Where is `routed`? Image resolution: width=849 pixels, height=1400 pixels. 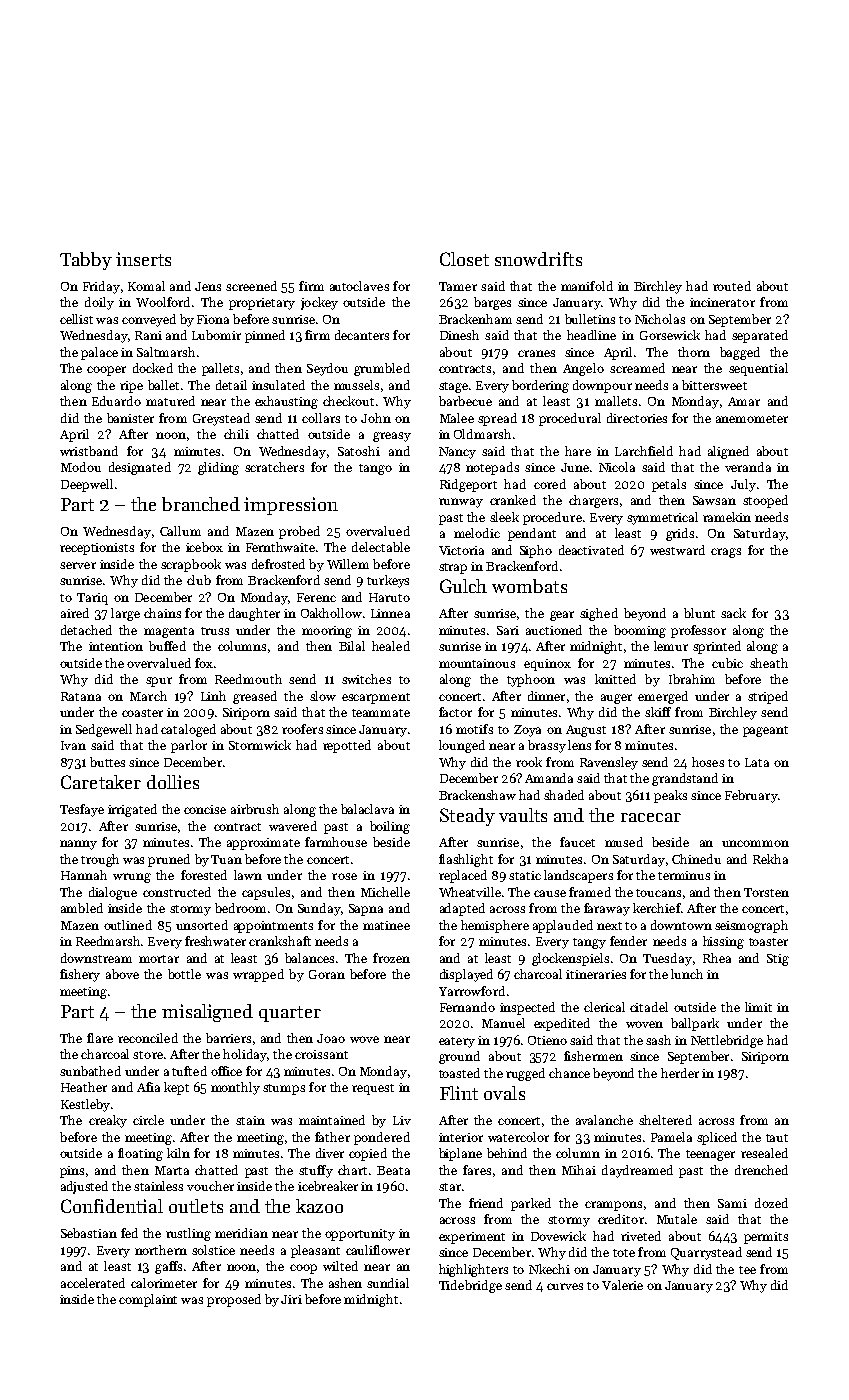
routed is located at coordinates (732, 286).
